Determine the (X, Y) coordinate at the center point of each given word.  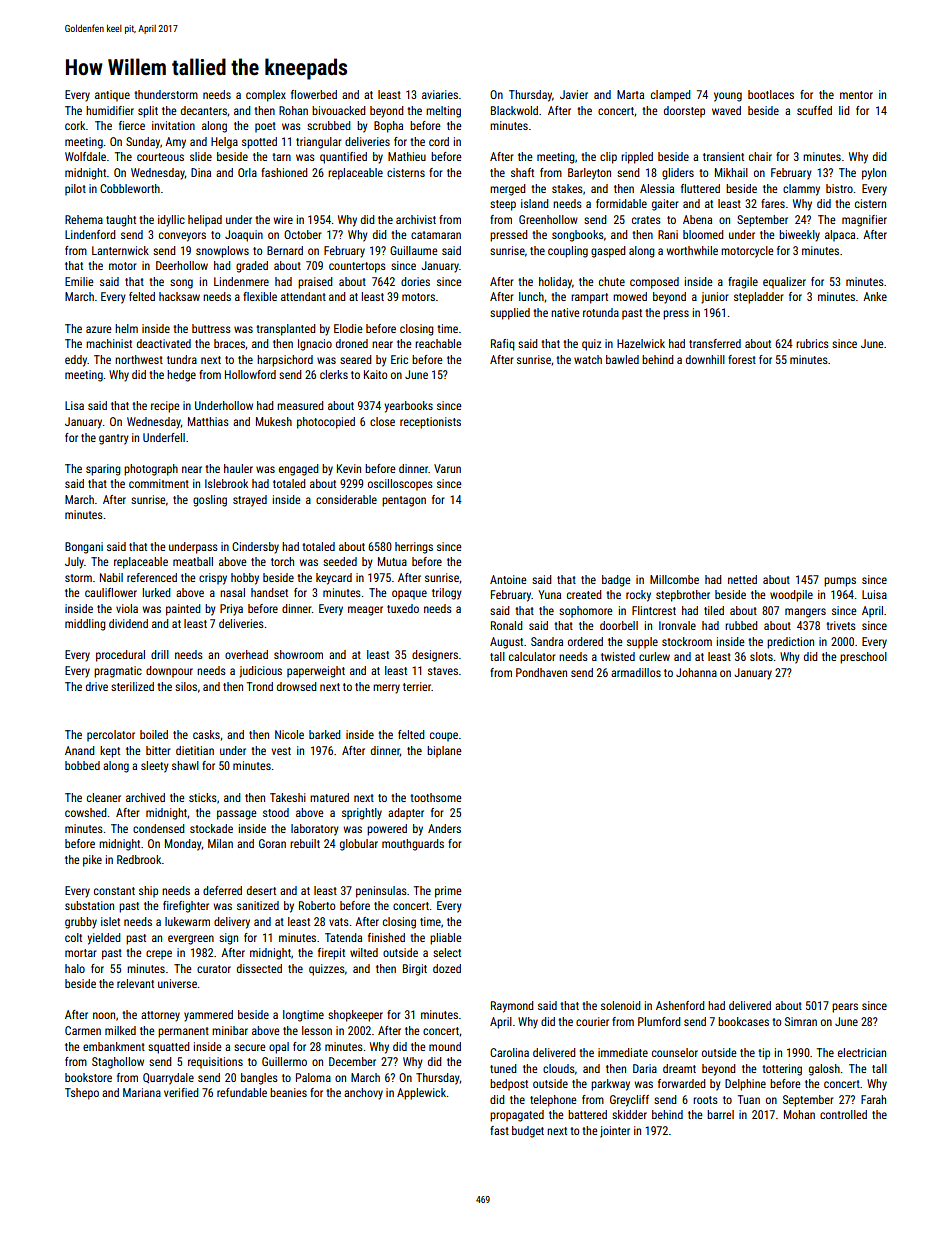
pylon (874, 174)
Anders (444, 828)
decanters (204, 110)
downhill (705, 359)
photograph (151, 470)
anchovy (363, 1094)
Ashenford (680, 1005)
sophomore (586, 612)
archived (145, 797)
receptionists (430, 423)
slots (761, 656)
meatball (193, 561)
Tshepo (82, 1094)
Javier (574, 94)
